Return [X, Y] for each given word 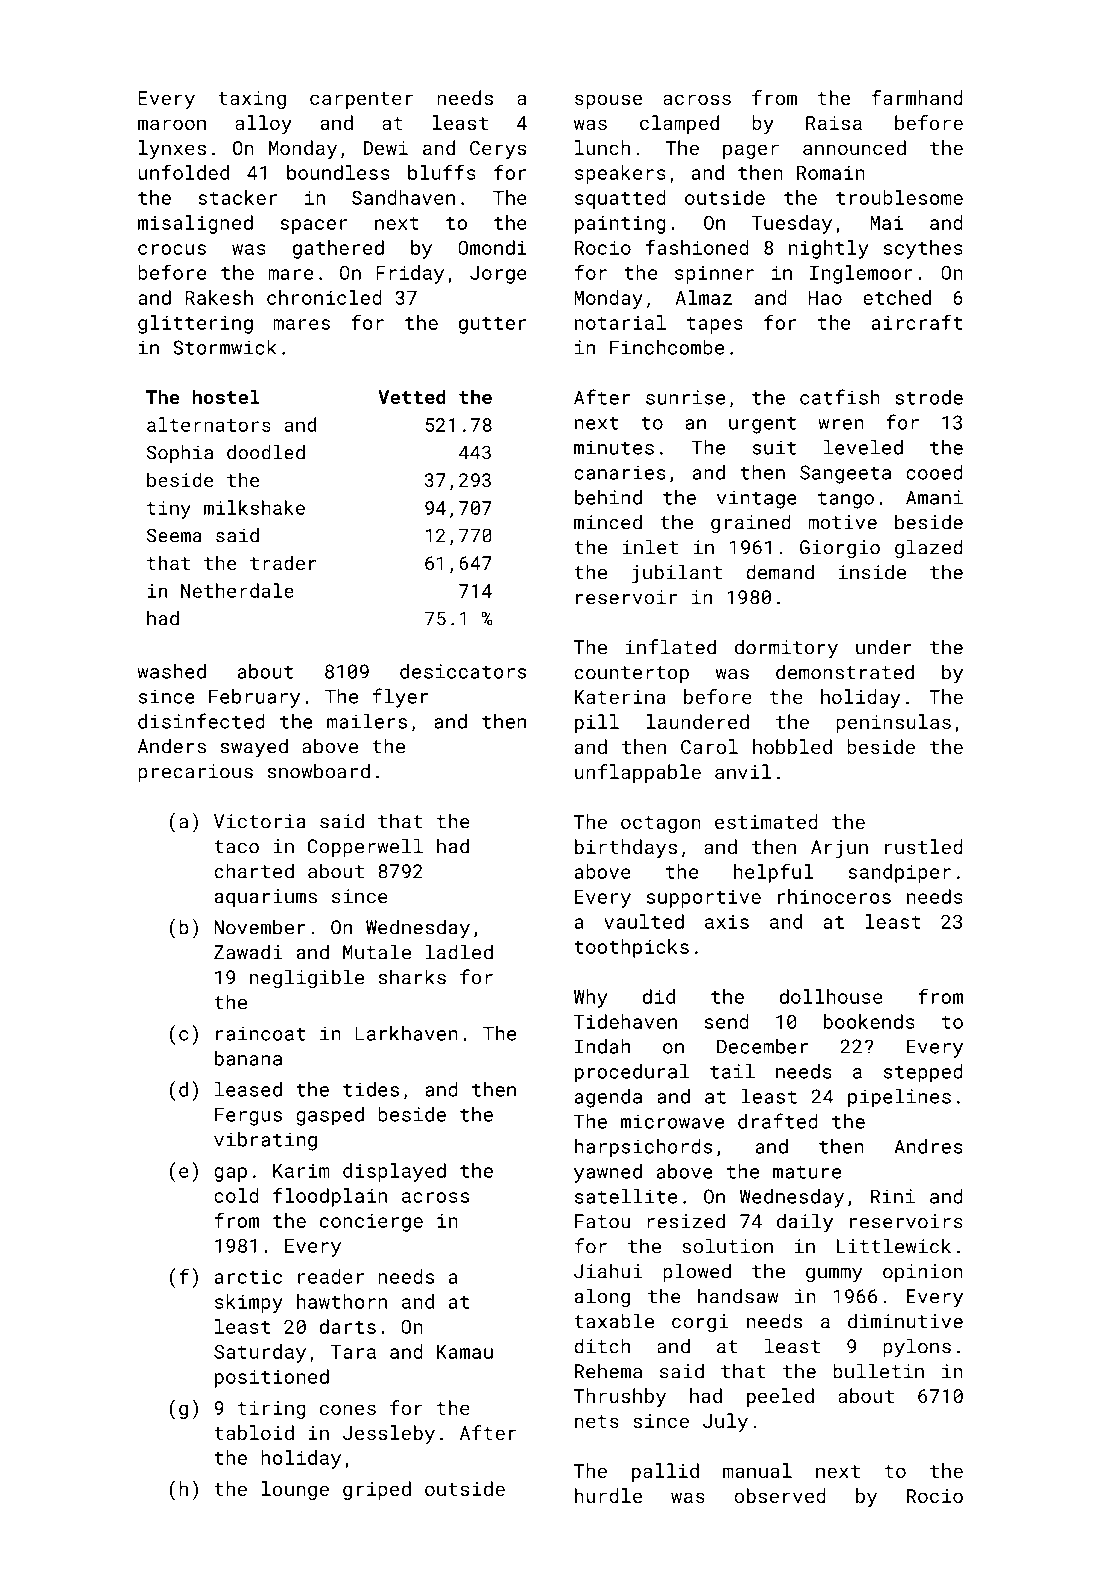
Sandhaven [403, 197]
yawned [608, 1173]
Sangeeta [845, 474]
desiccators [463, 671]
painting [620, 225]
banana [248, 1058]
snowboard [319, 771]
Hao [825, 298]
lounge [295, 1490]
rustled [924, 846]
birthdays [626, 848]
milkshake [254, 507]
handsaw [738, 1296]
